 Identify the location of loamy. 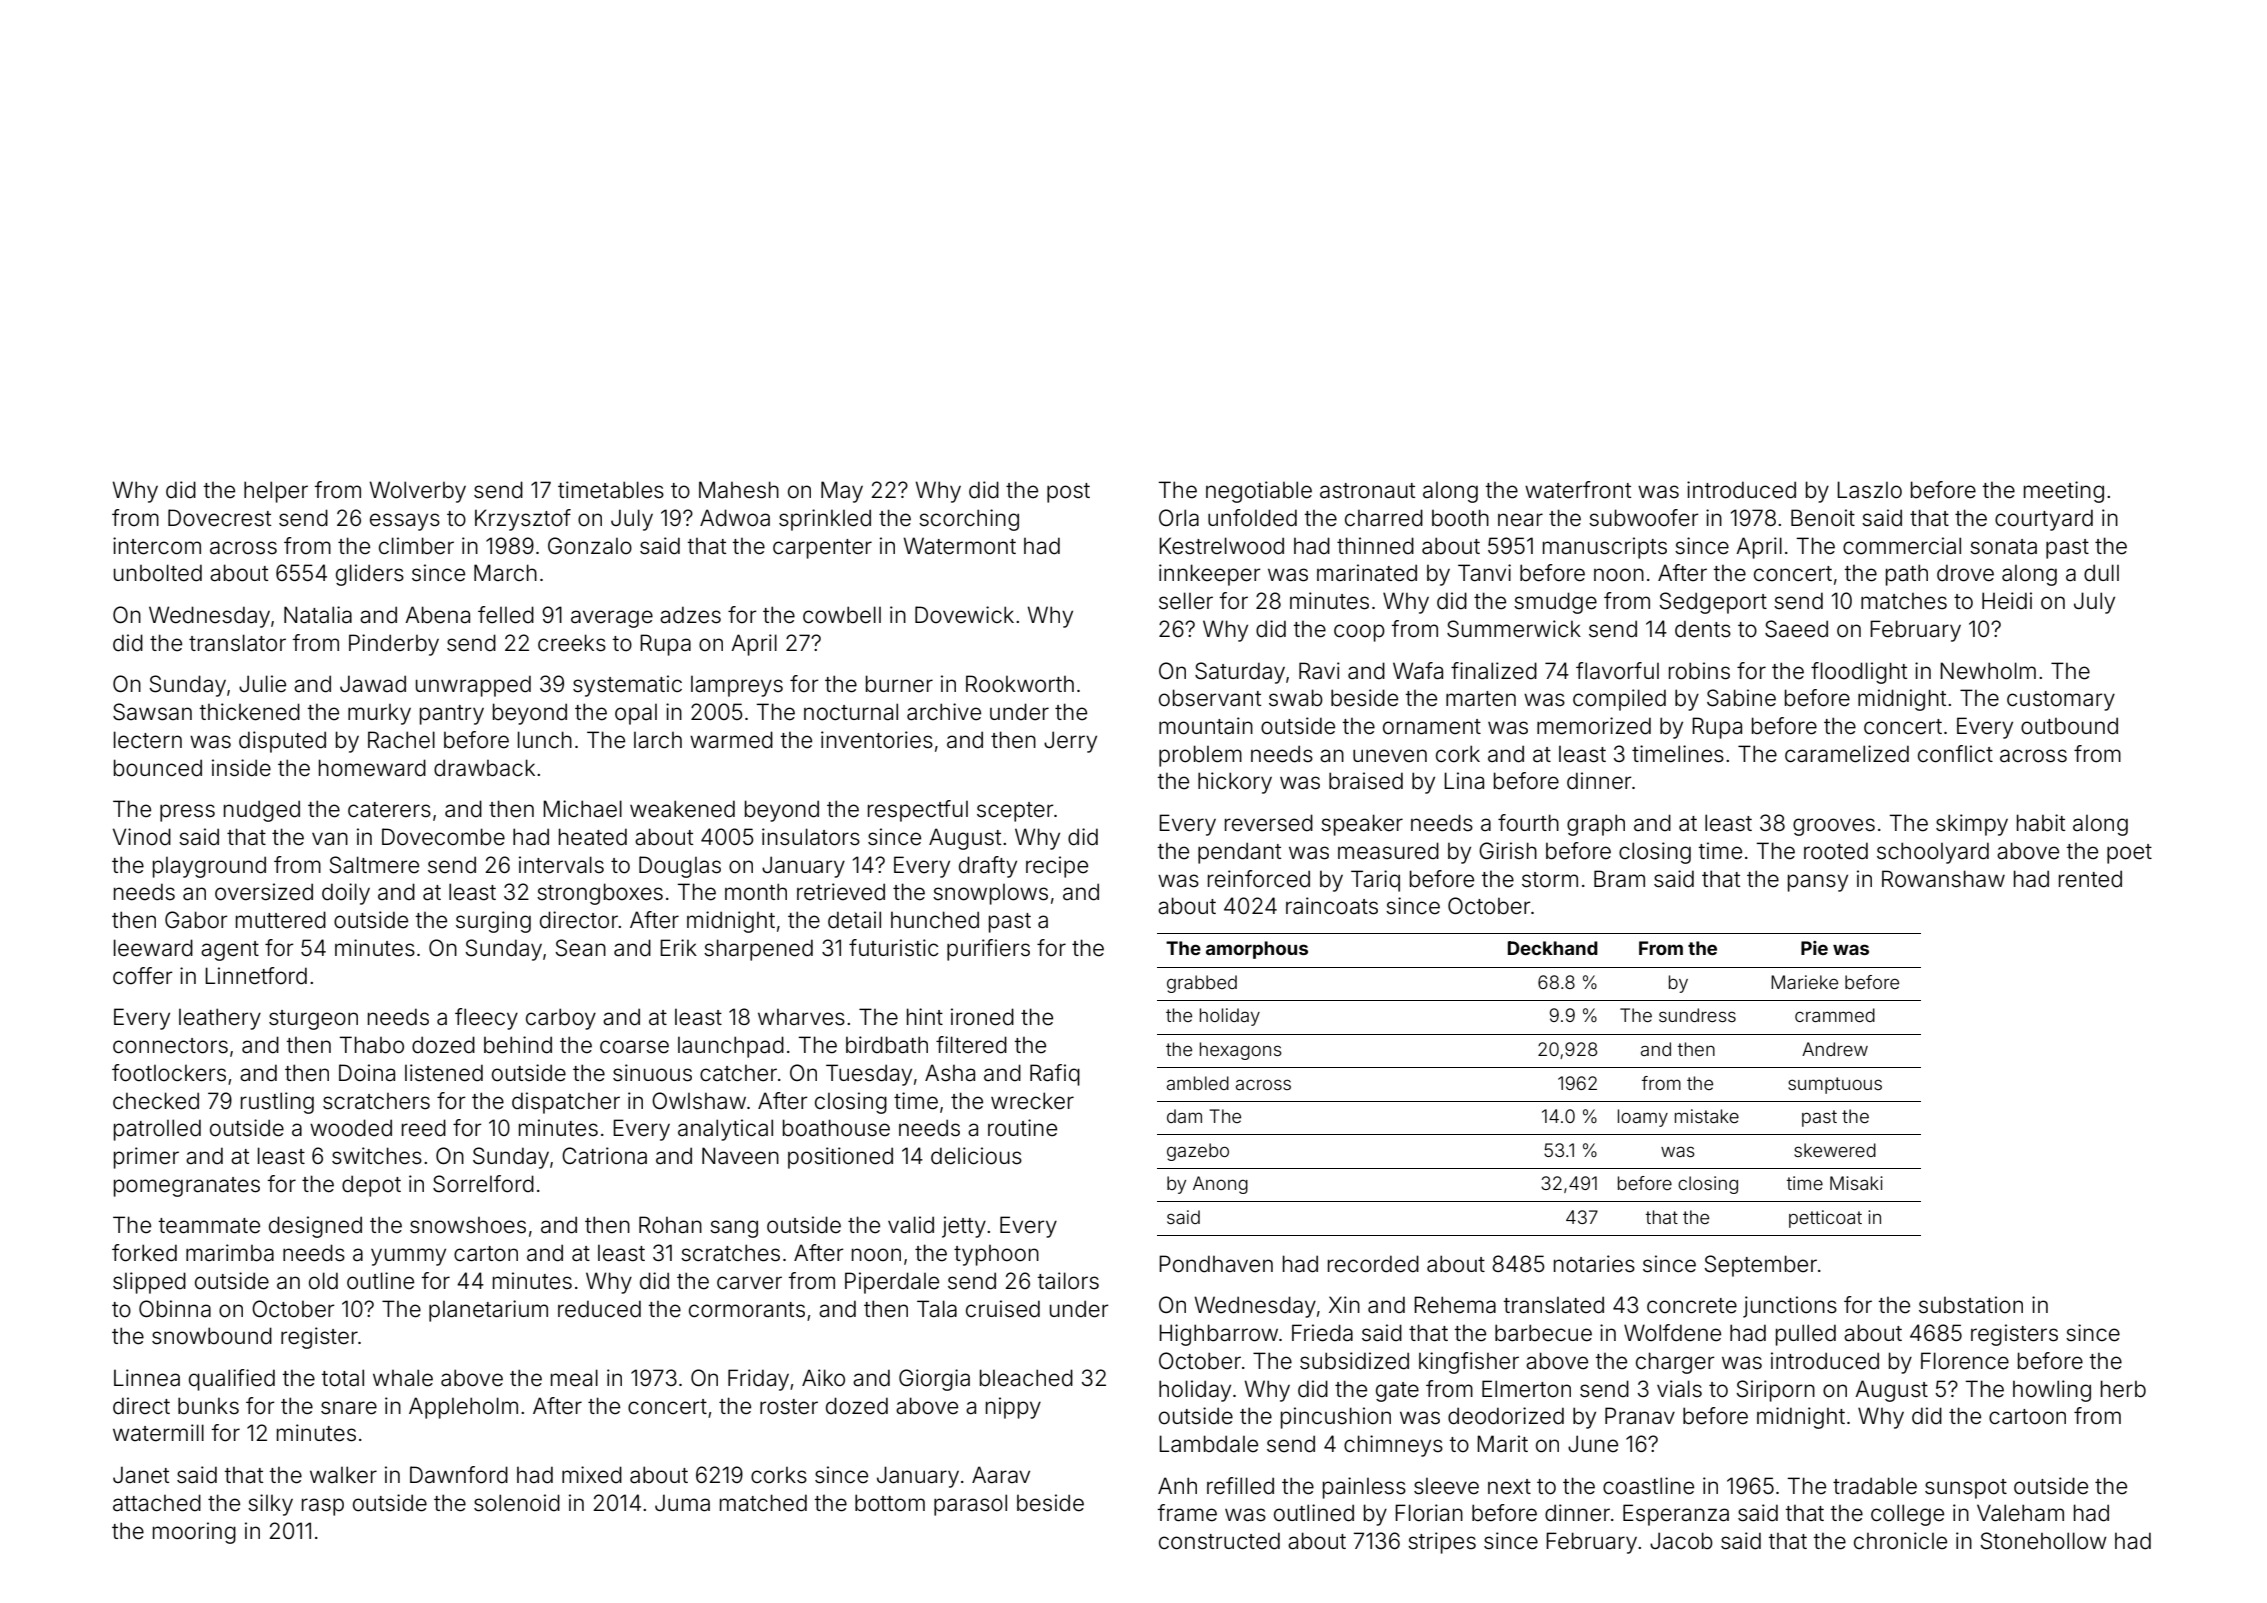
(1643, 1118).
